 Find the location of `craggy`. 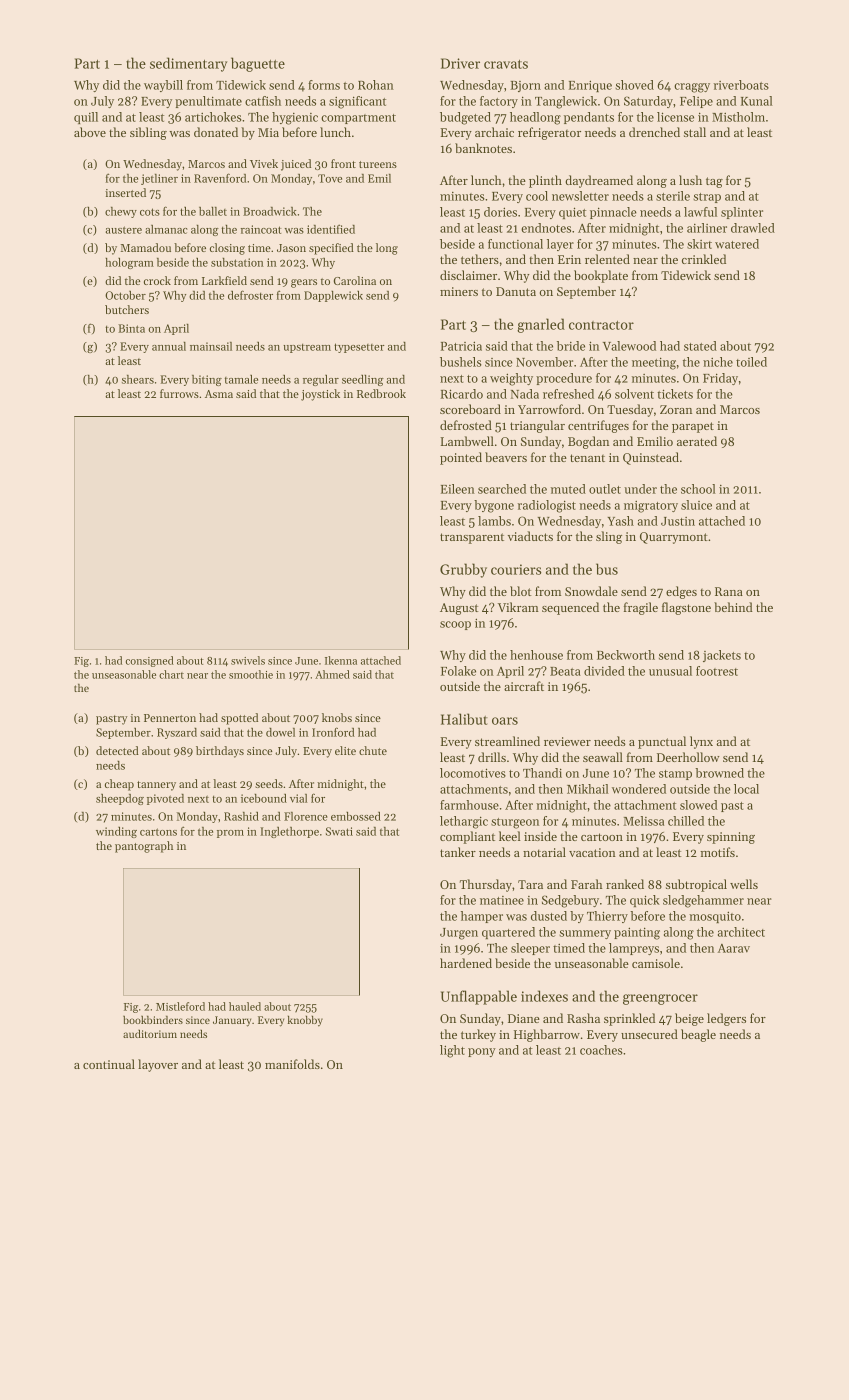

craggy is located at coordinates (692, 88).
